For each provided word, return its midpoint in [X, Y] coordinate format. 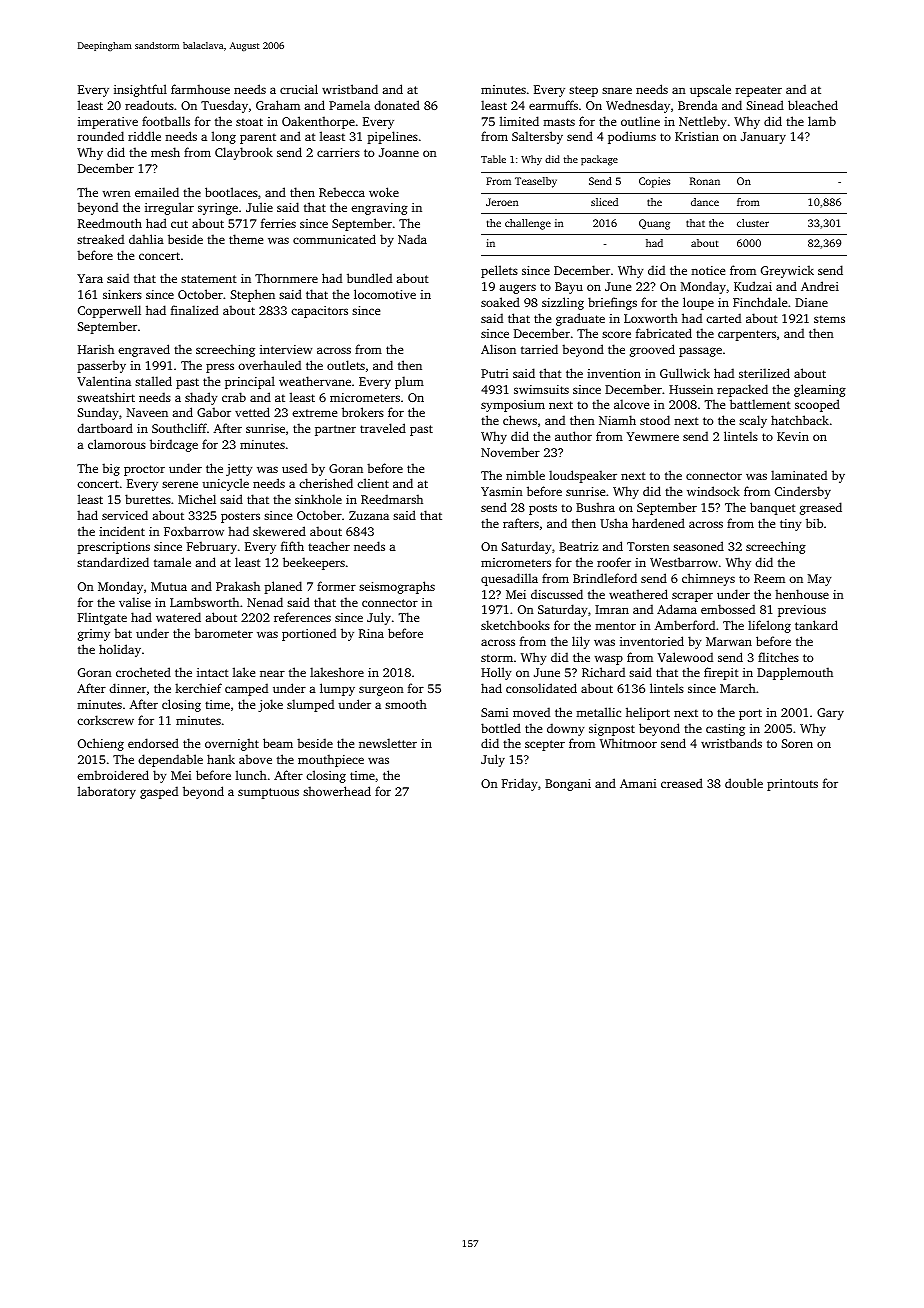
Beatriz [578, 546]
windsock [713, 491]
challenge [528, 224]
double [744, 783]
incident [122, 531]
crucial [299, 89]
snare [617, 90]
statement [209, 279]
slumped [310, 705]
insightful [140, 90]
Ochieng [101, 744]
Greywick [787, 271]
